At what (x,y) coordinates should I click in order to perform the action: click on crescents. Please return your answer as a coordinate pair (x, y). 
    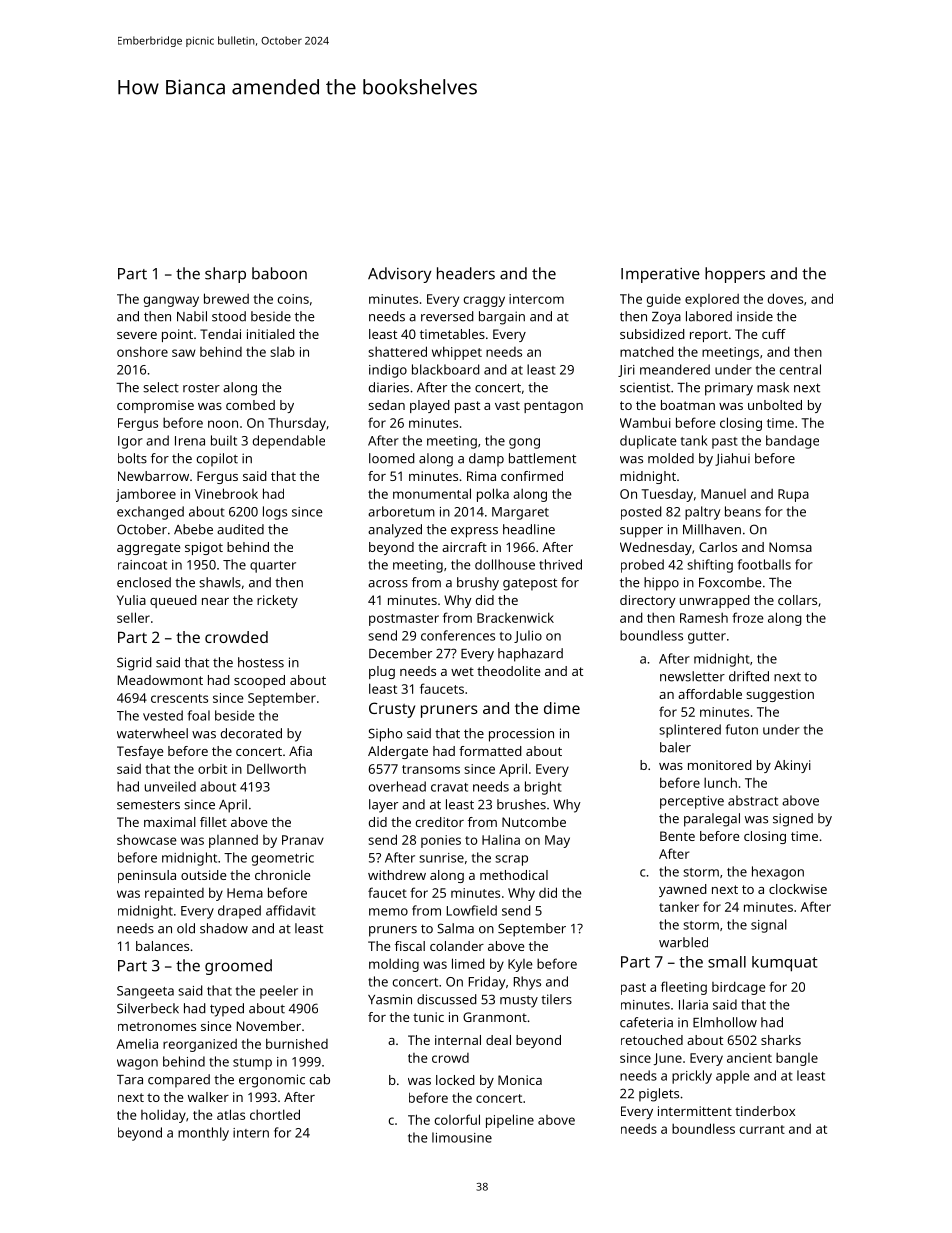
    Looking at the image, I should click on (179, 698).
